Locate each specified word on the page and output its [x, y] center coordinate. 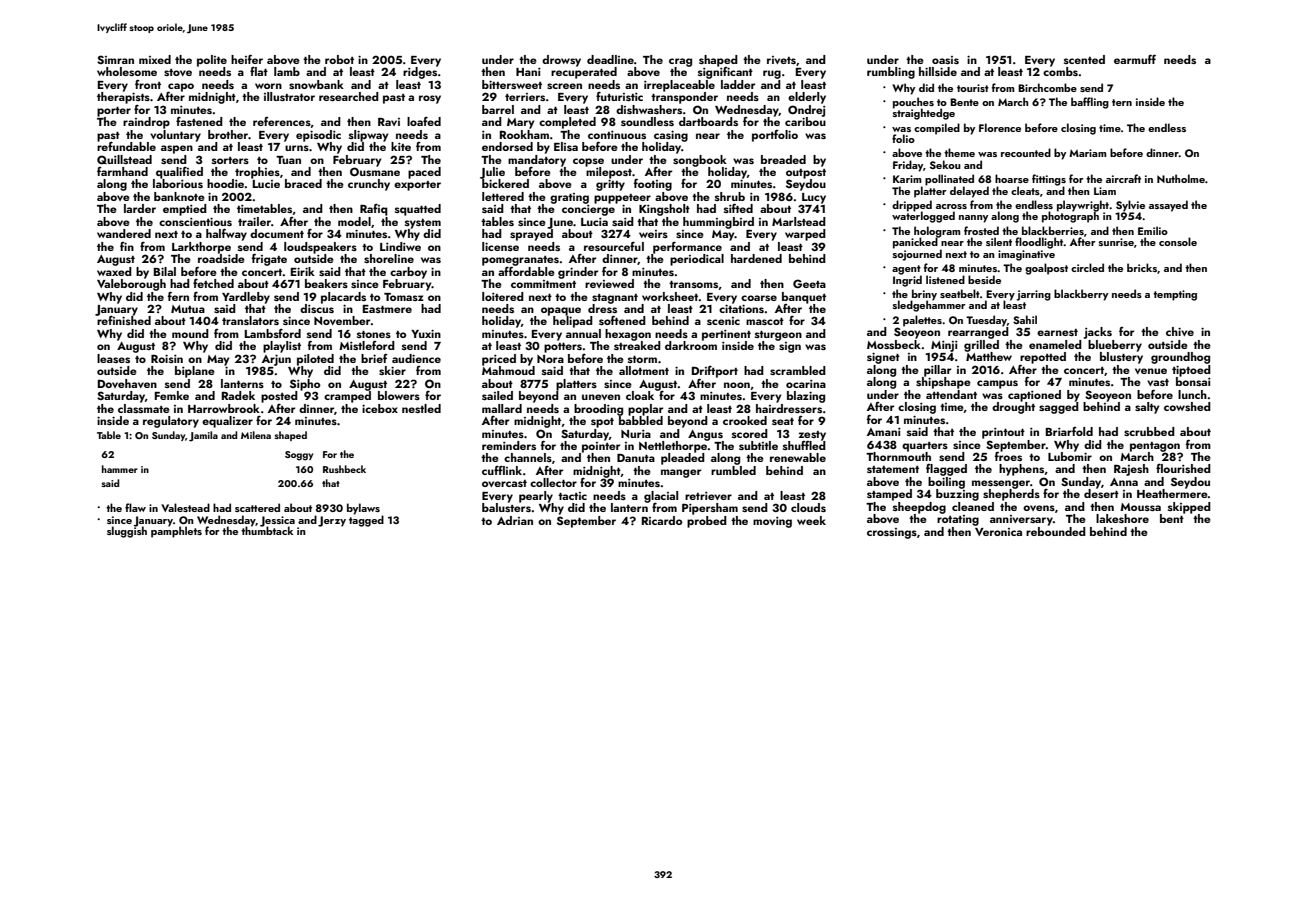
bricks [1142, 267]
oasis [945, 60]
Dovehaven [127, 383]
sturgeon [778, 336]
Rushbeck [344, 469]
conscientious [195, 222]
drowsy [561, 61]
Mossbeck [894, 344]
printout [1003, 433]
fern [178, 296]
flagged [946, 470]
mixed [155, 59]
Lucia [594, 222]
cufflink [502, 470]
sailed [497, 395]
